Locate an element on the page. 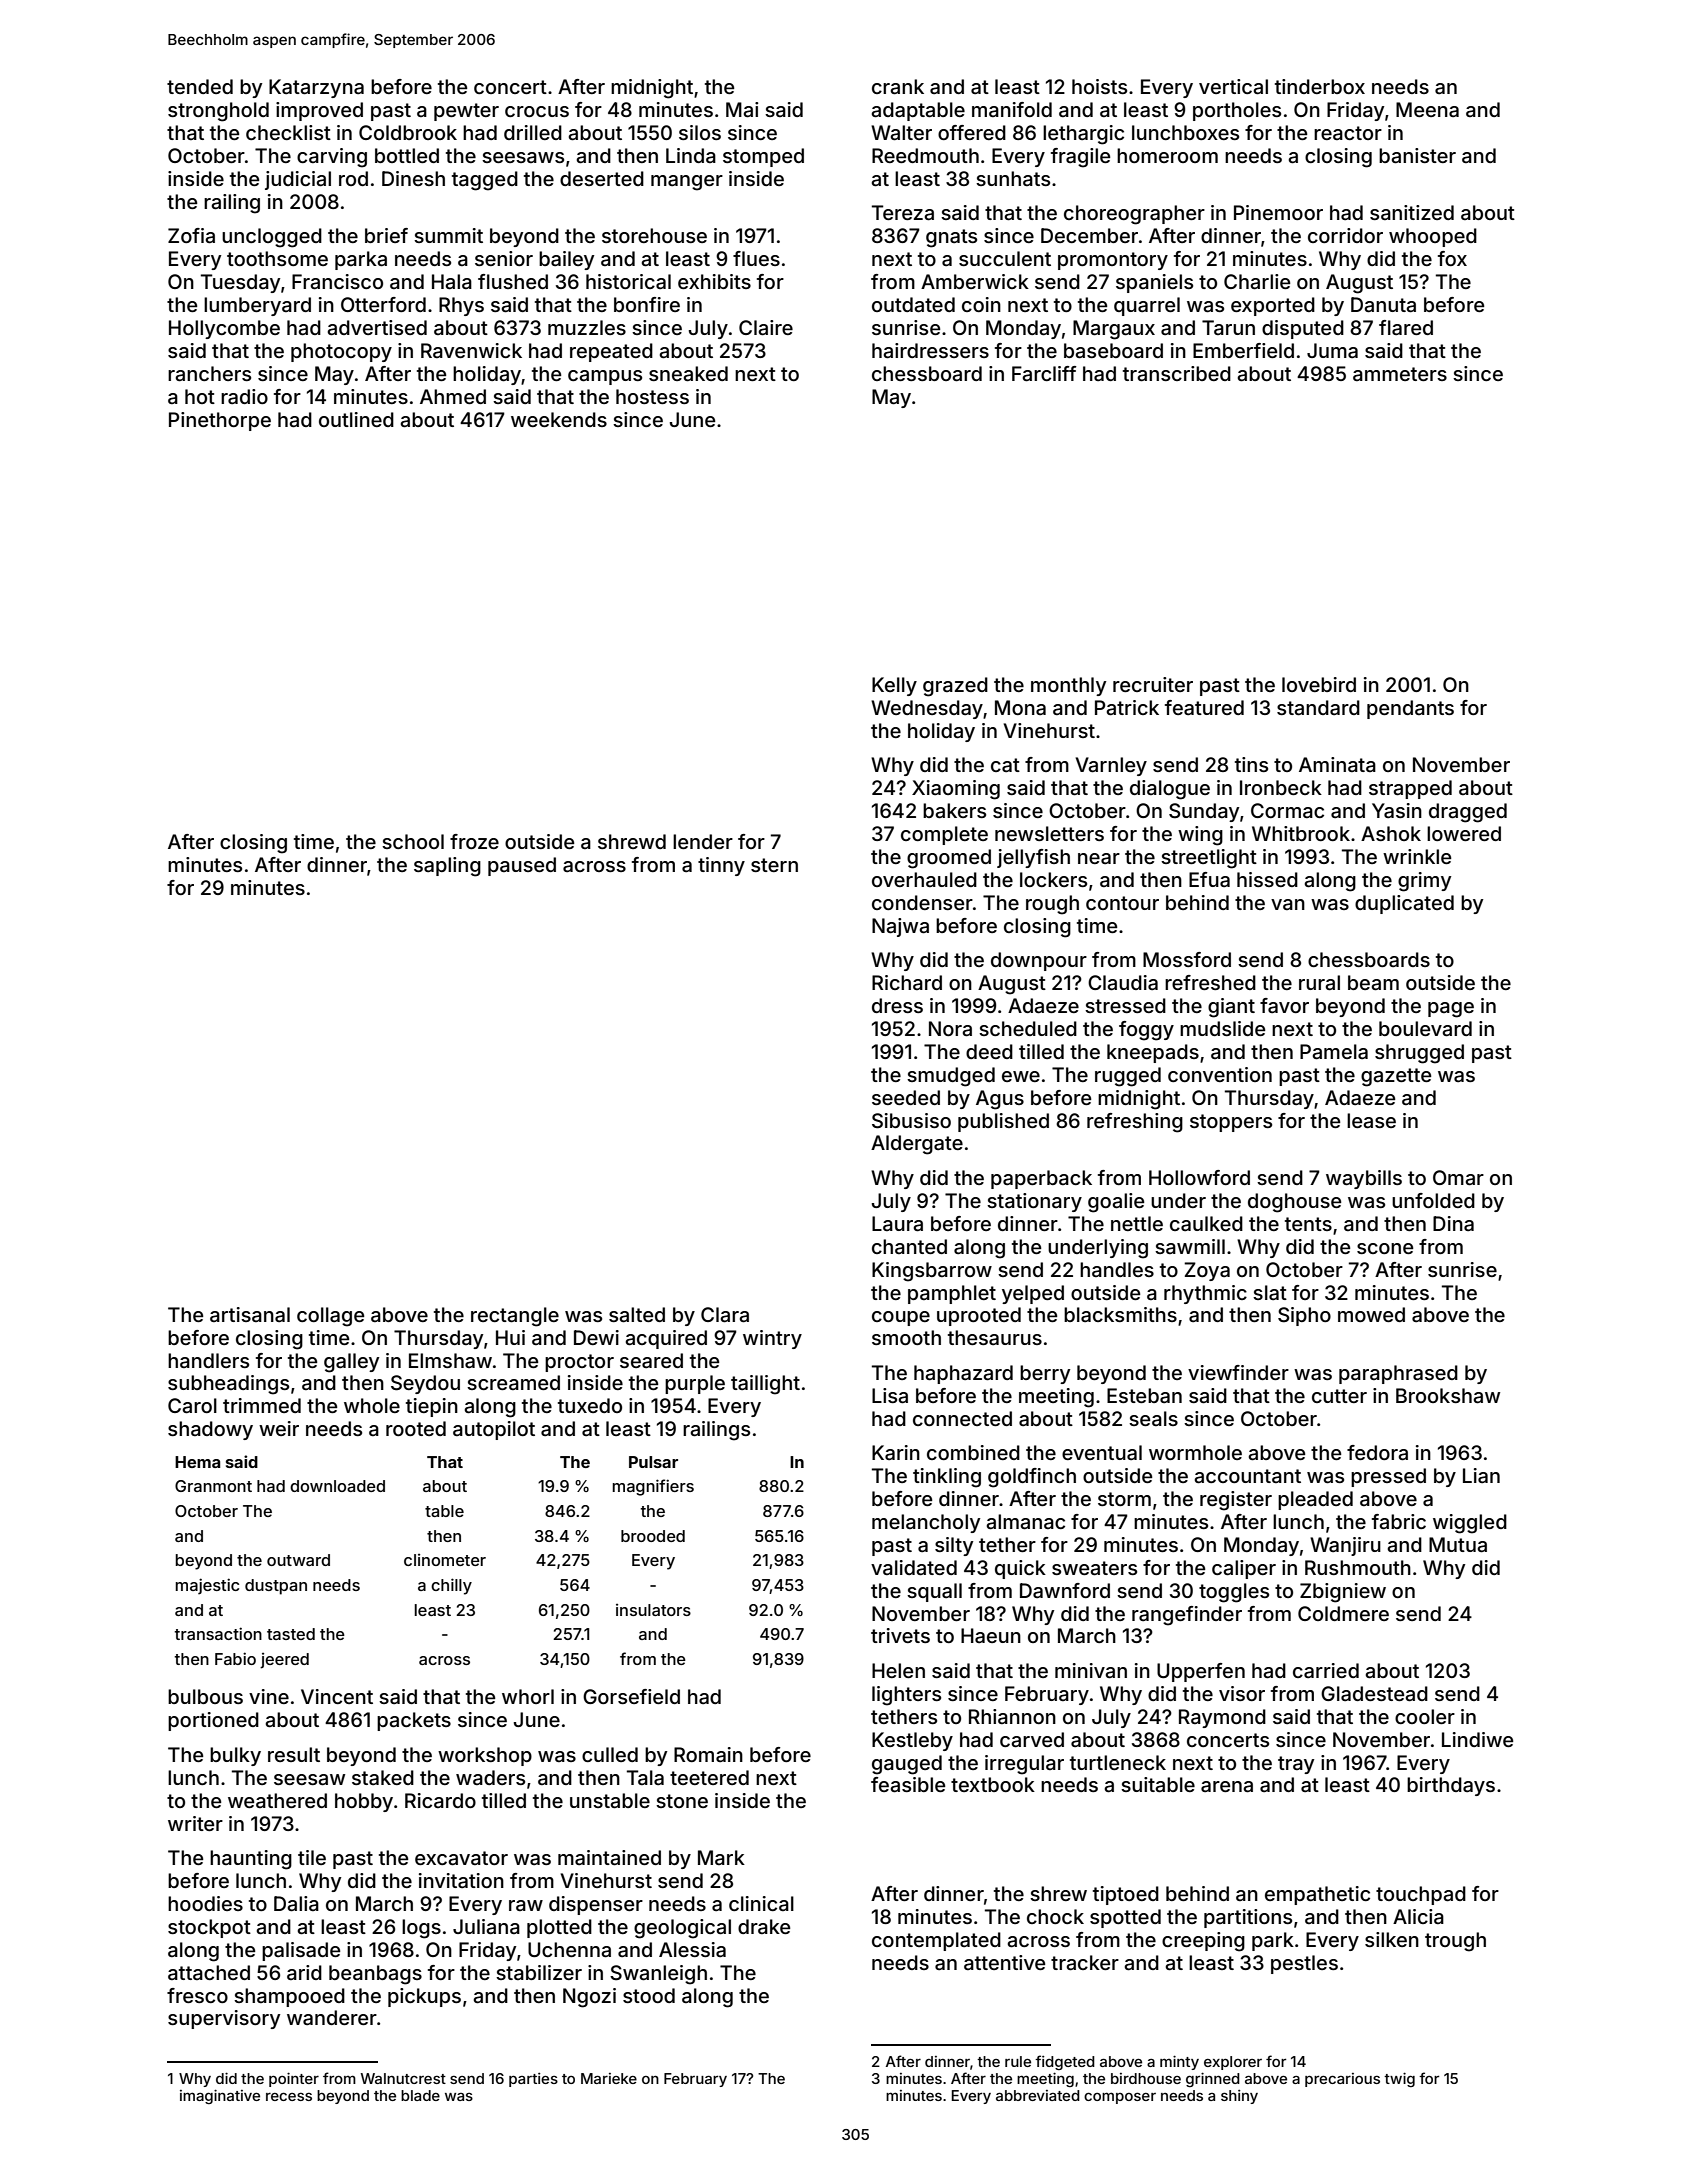 This image has height=2178, width=1683. lovebird is located at coordinates (1319, 684).
